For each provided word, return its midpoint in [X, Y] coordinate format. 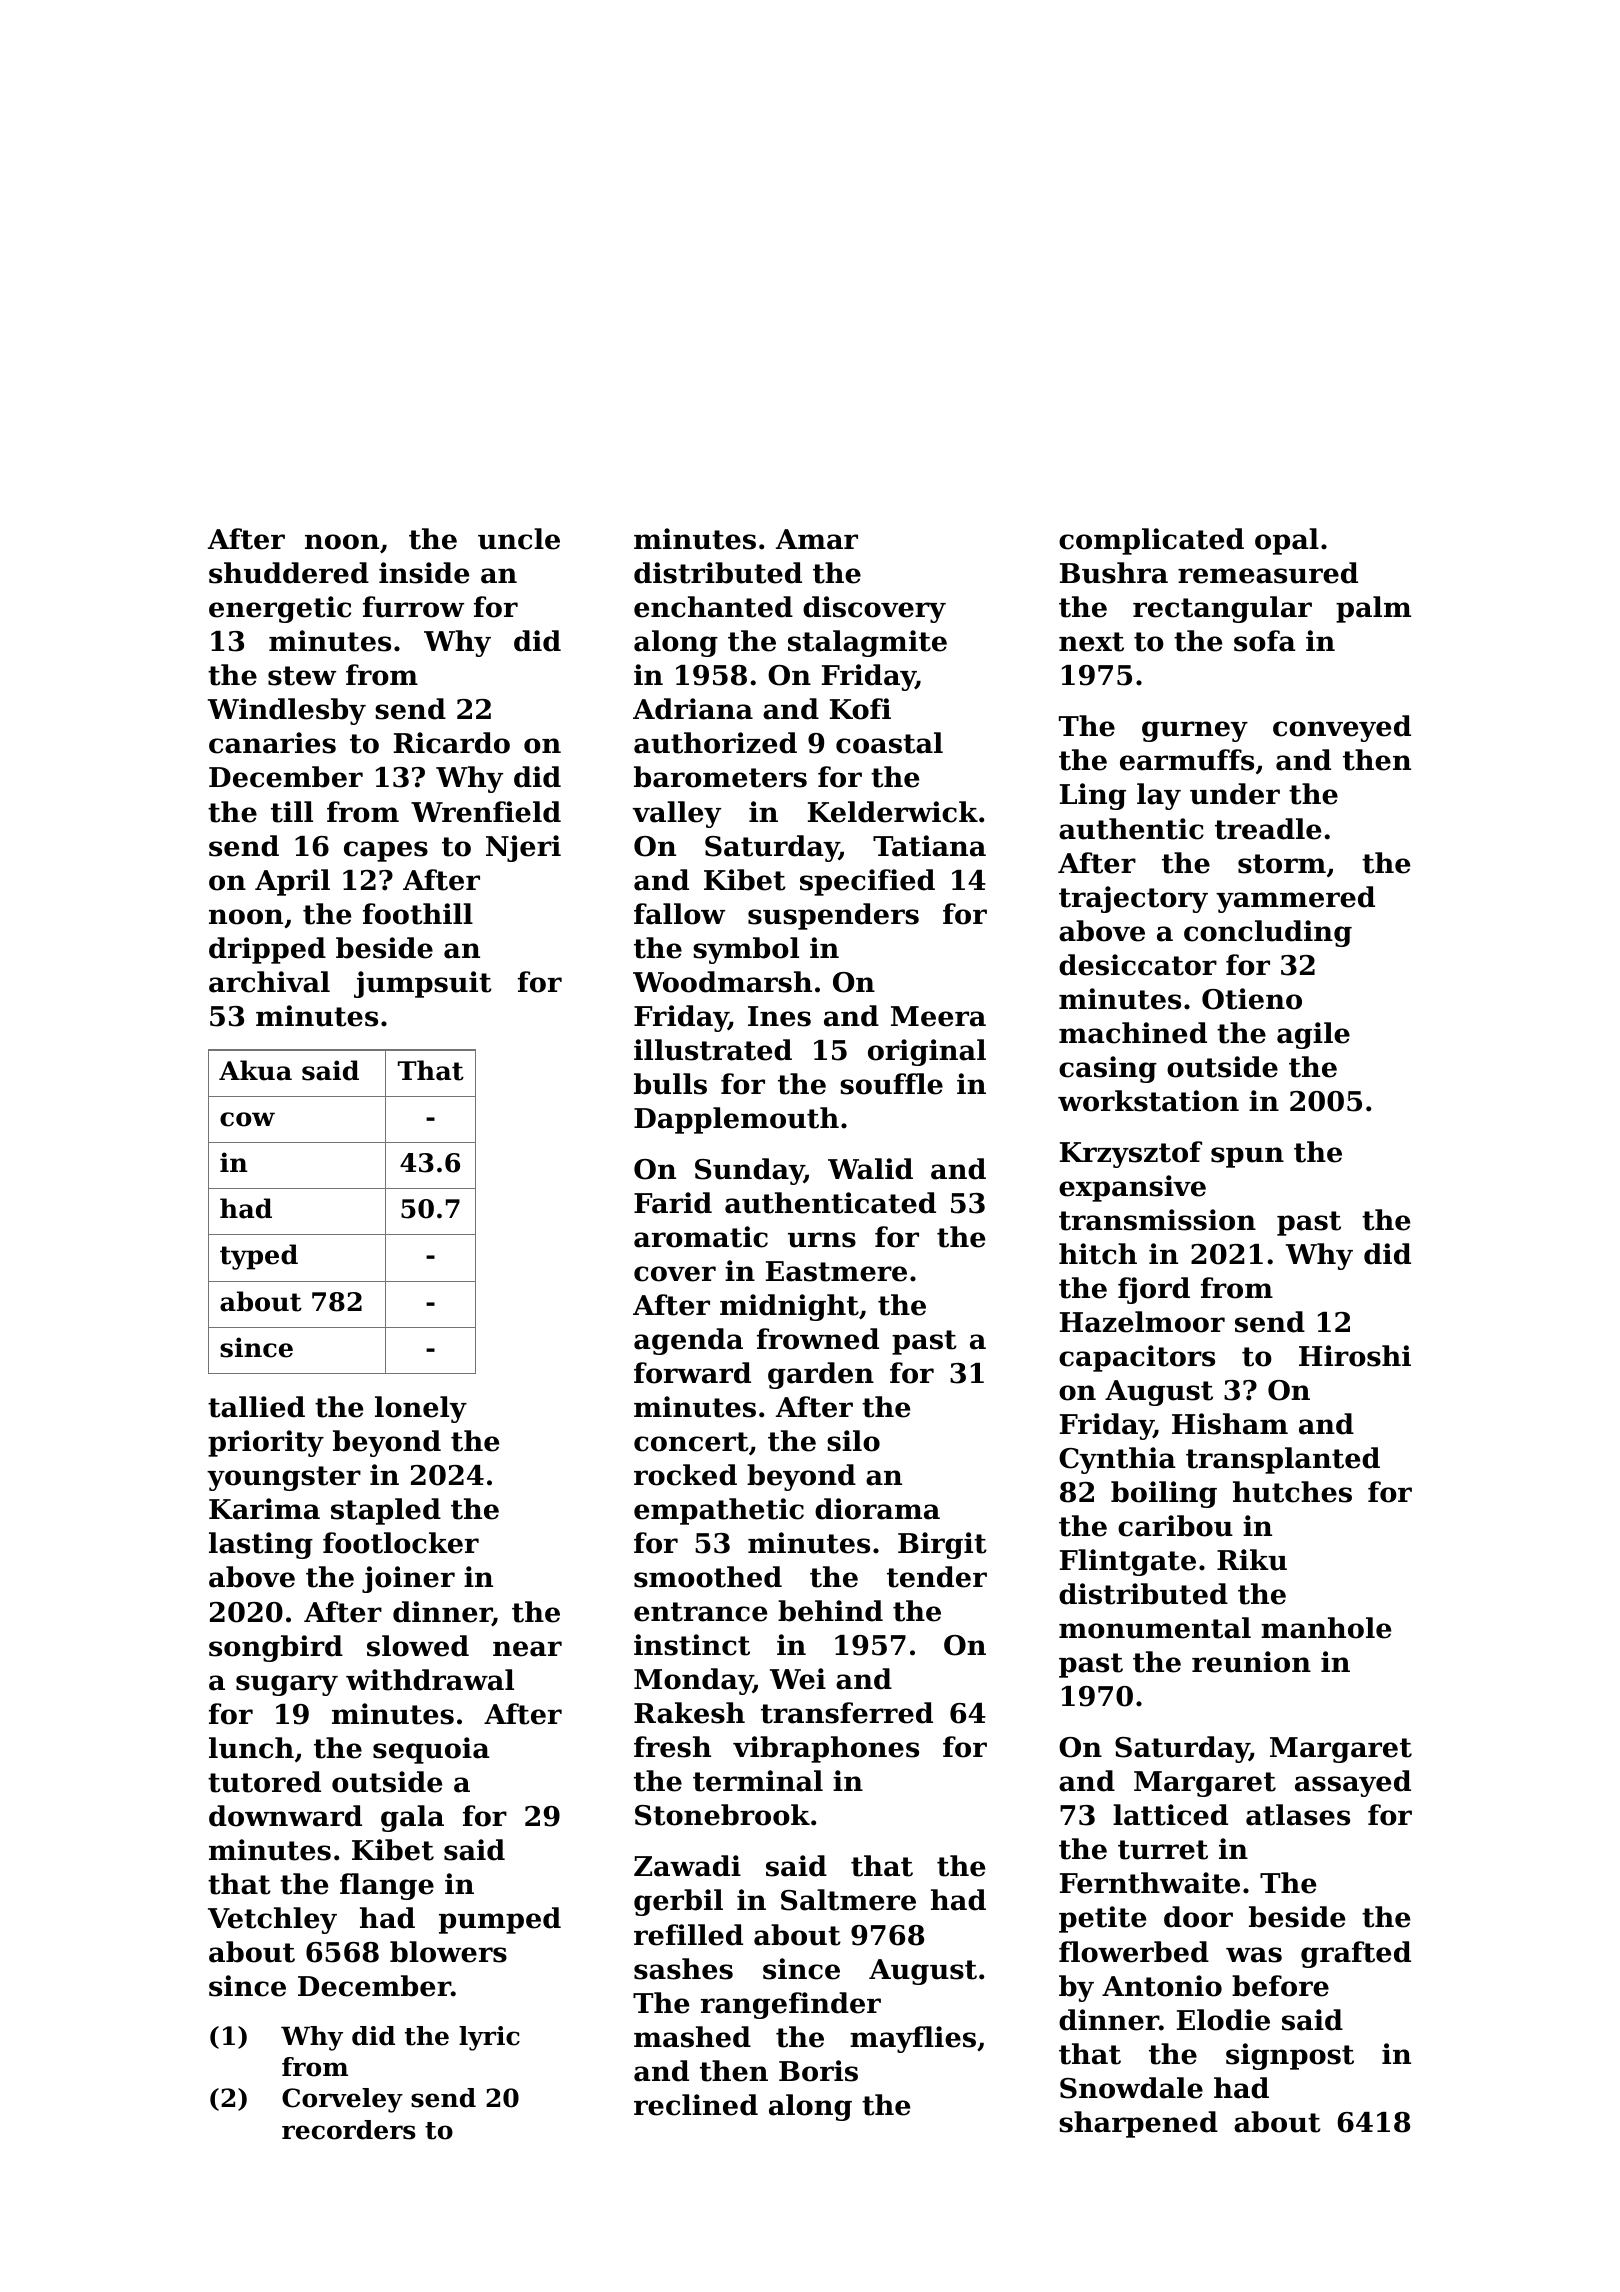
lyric [489, 2038]
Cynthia [1117, 1460]
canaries [272, 743]
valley [677, 814]
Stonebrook [722, 1815]
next [1091, 642]
